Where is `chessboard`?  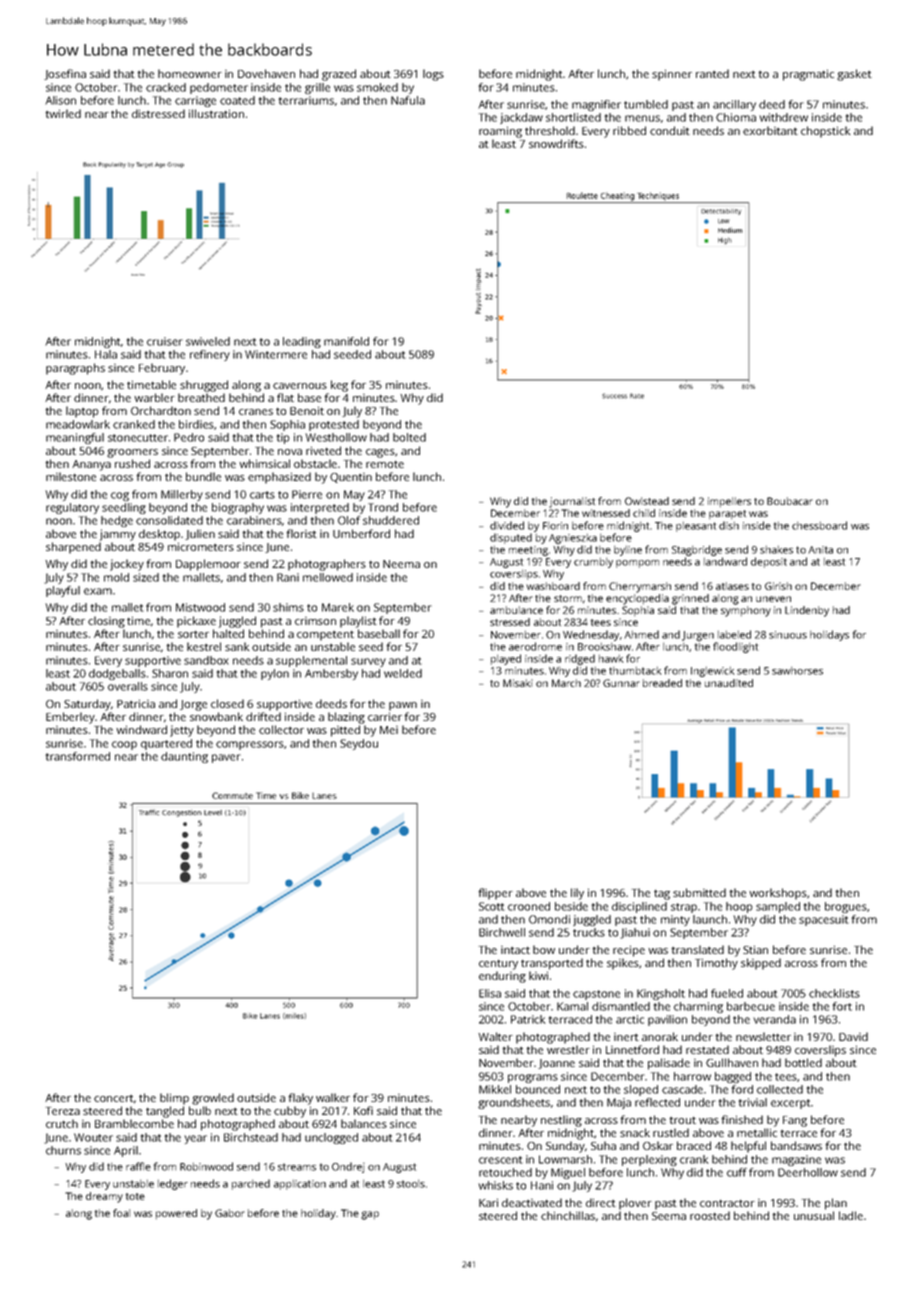 chessboard is located at coordinates (819, 525).
